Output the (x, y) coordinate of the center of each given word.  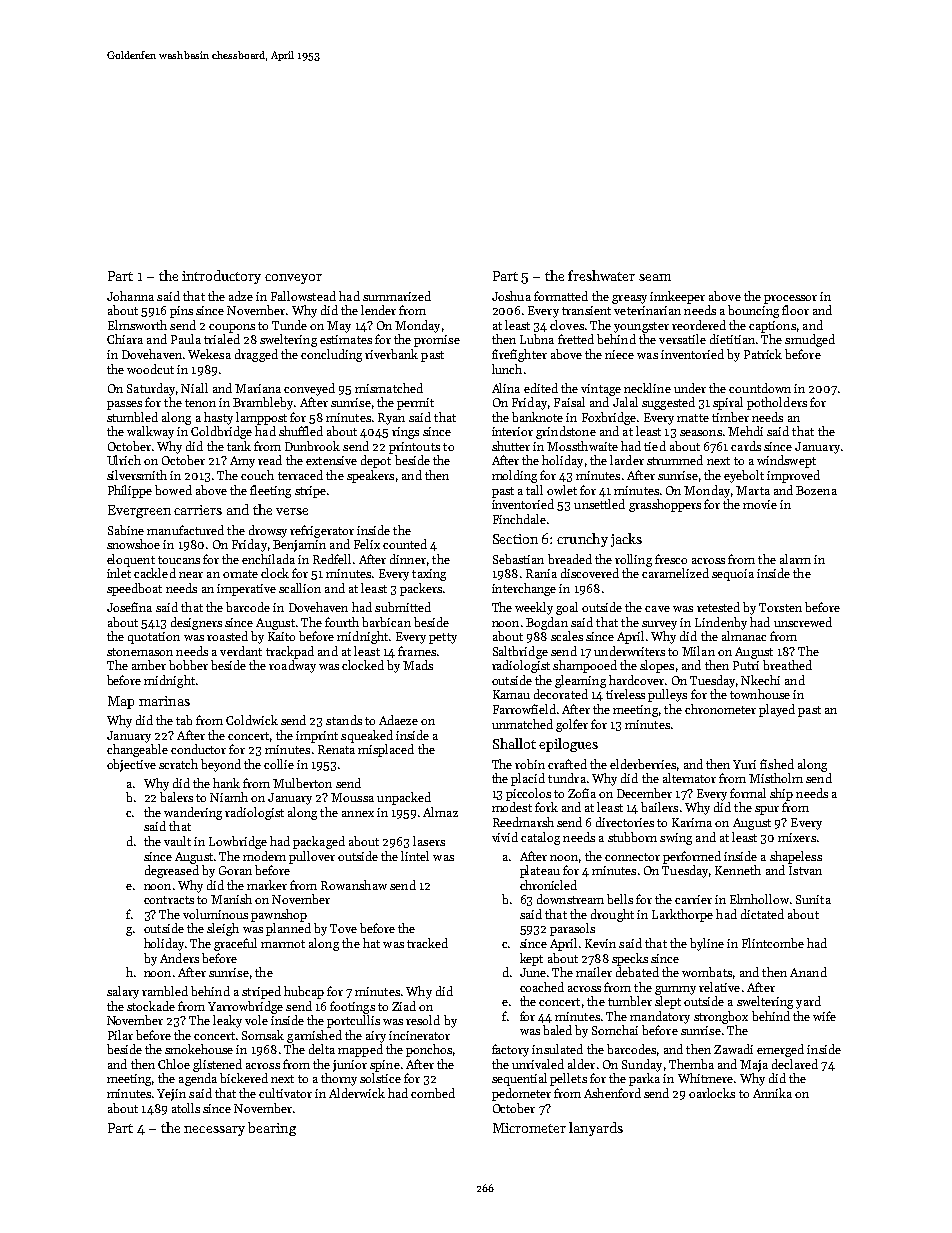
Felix (367, 544)
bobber (188, 665)
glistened (217, 1065)
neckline (647, 388)
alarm (795, 559)
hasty (218, 418)
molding (514, 476)
